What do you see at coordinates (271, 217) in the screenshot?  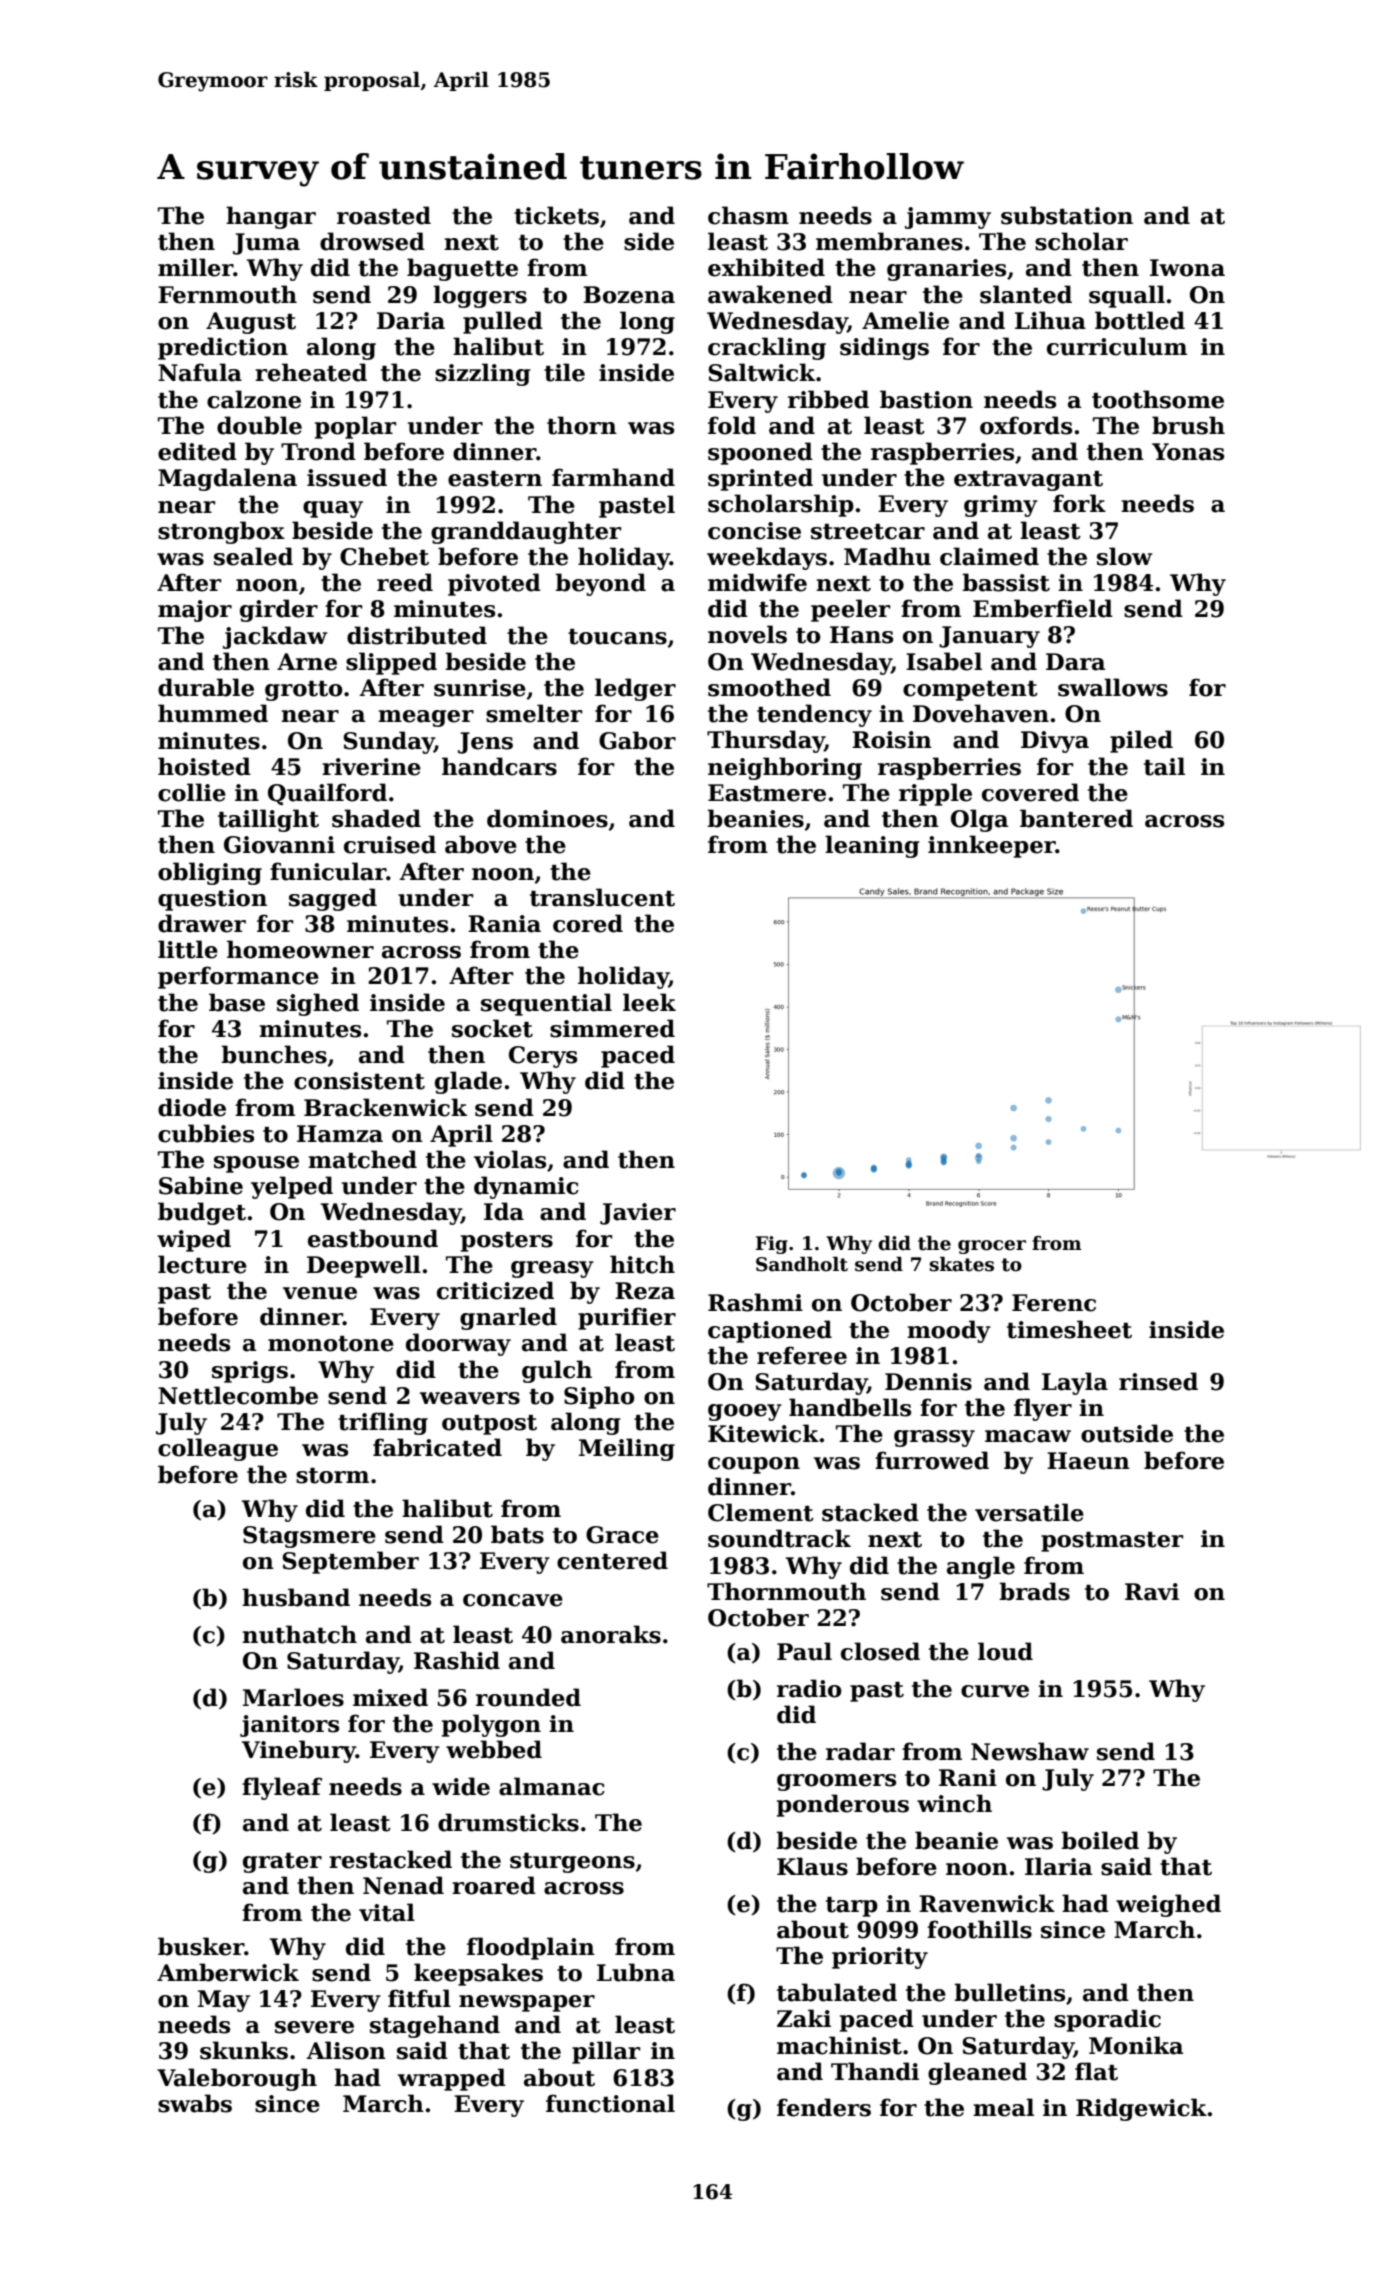 I see `hangar` at bounding box center [271, 217].
